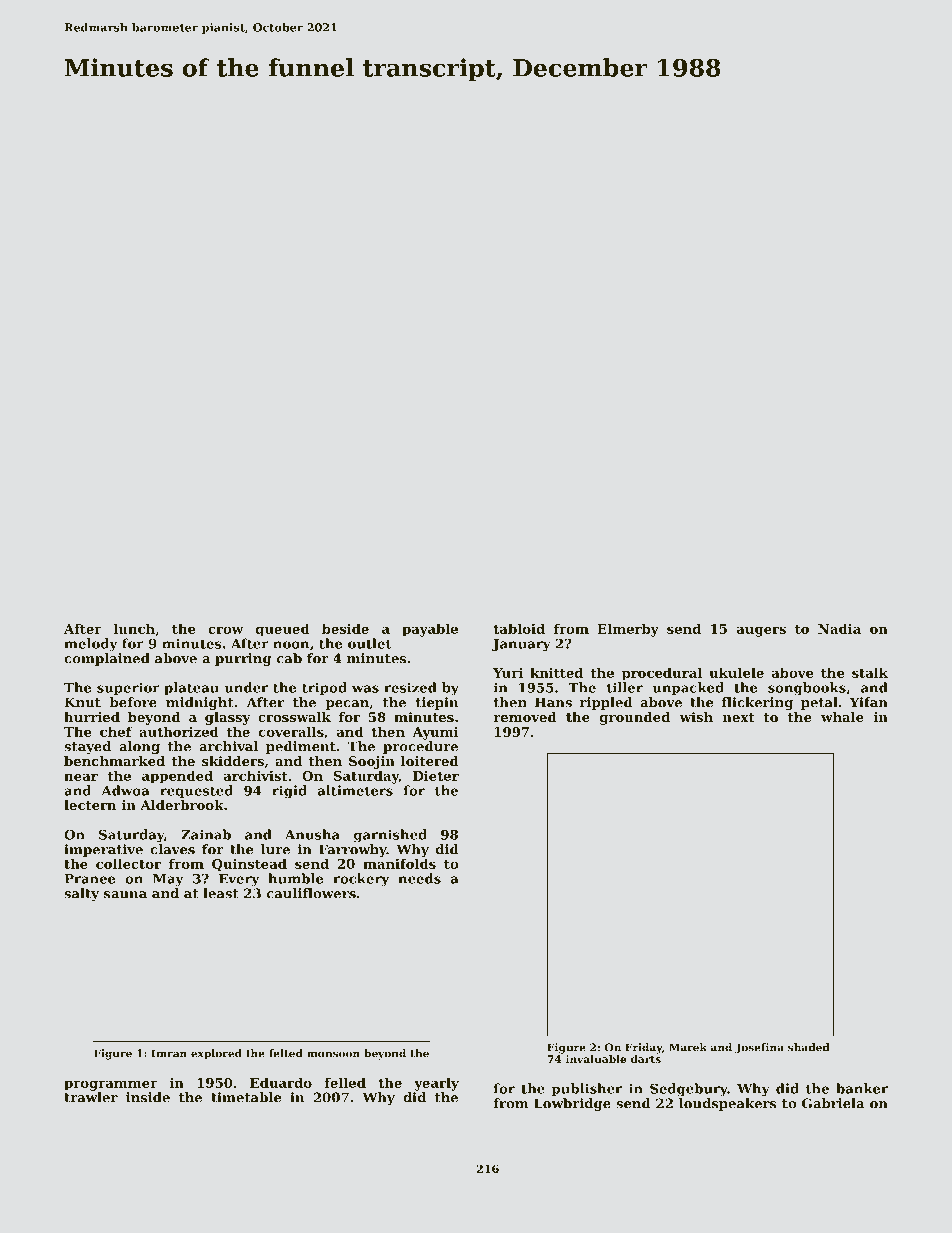  I want to click on complained, so click(107, 659).
